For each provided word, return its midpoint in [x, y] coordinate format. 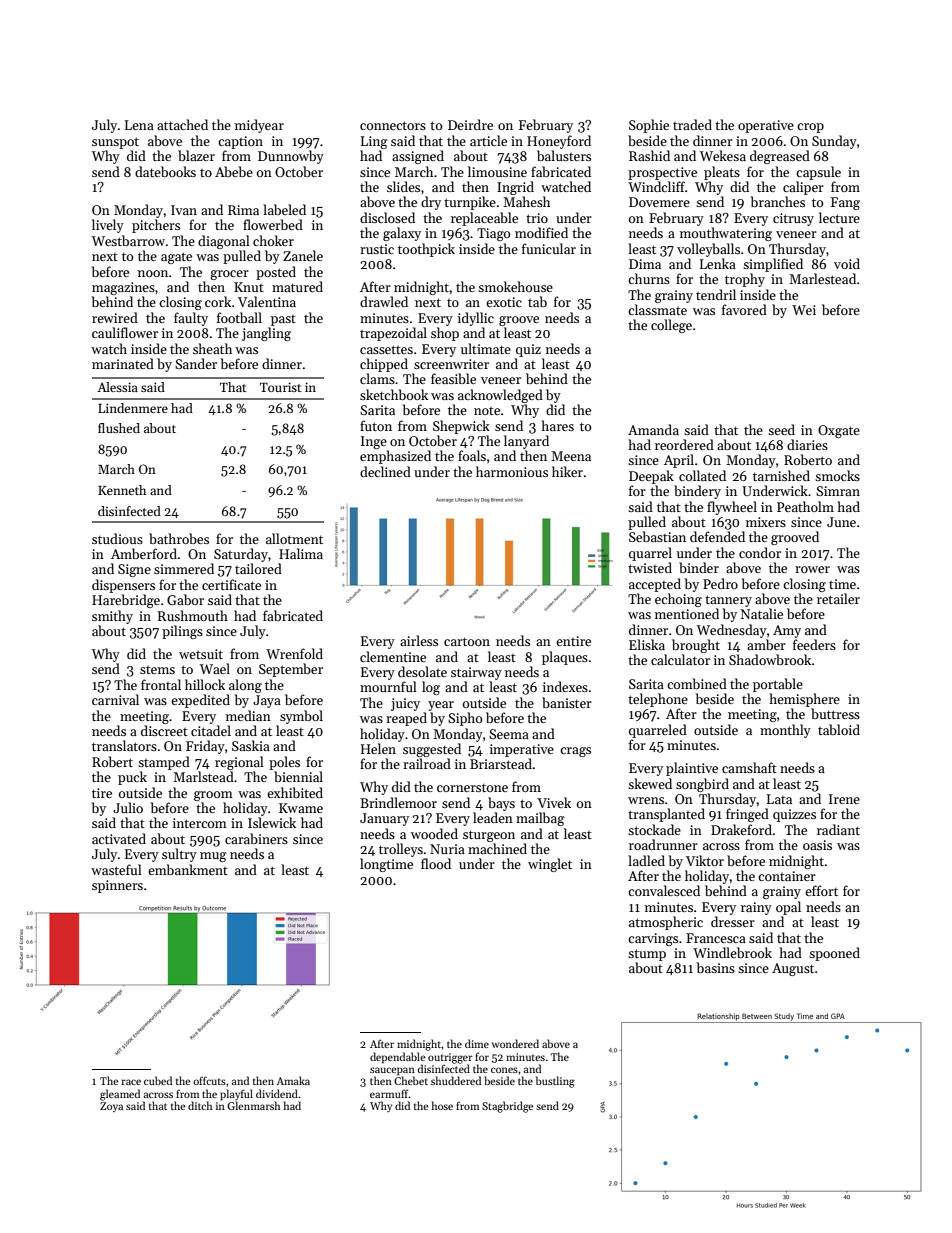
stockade [654, 829]
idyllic [476, 319]
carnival [115, 699]
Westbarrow [128, 240]
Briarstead [501, 763]
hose [442, 1105]
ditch [200, 1105]
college [671, 326]
